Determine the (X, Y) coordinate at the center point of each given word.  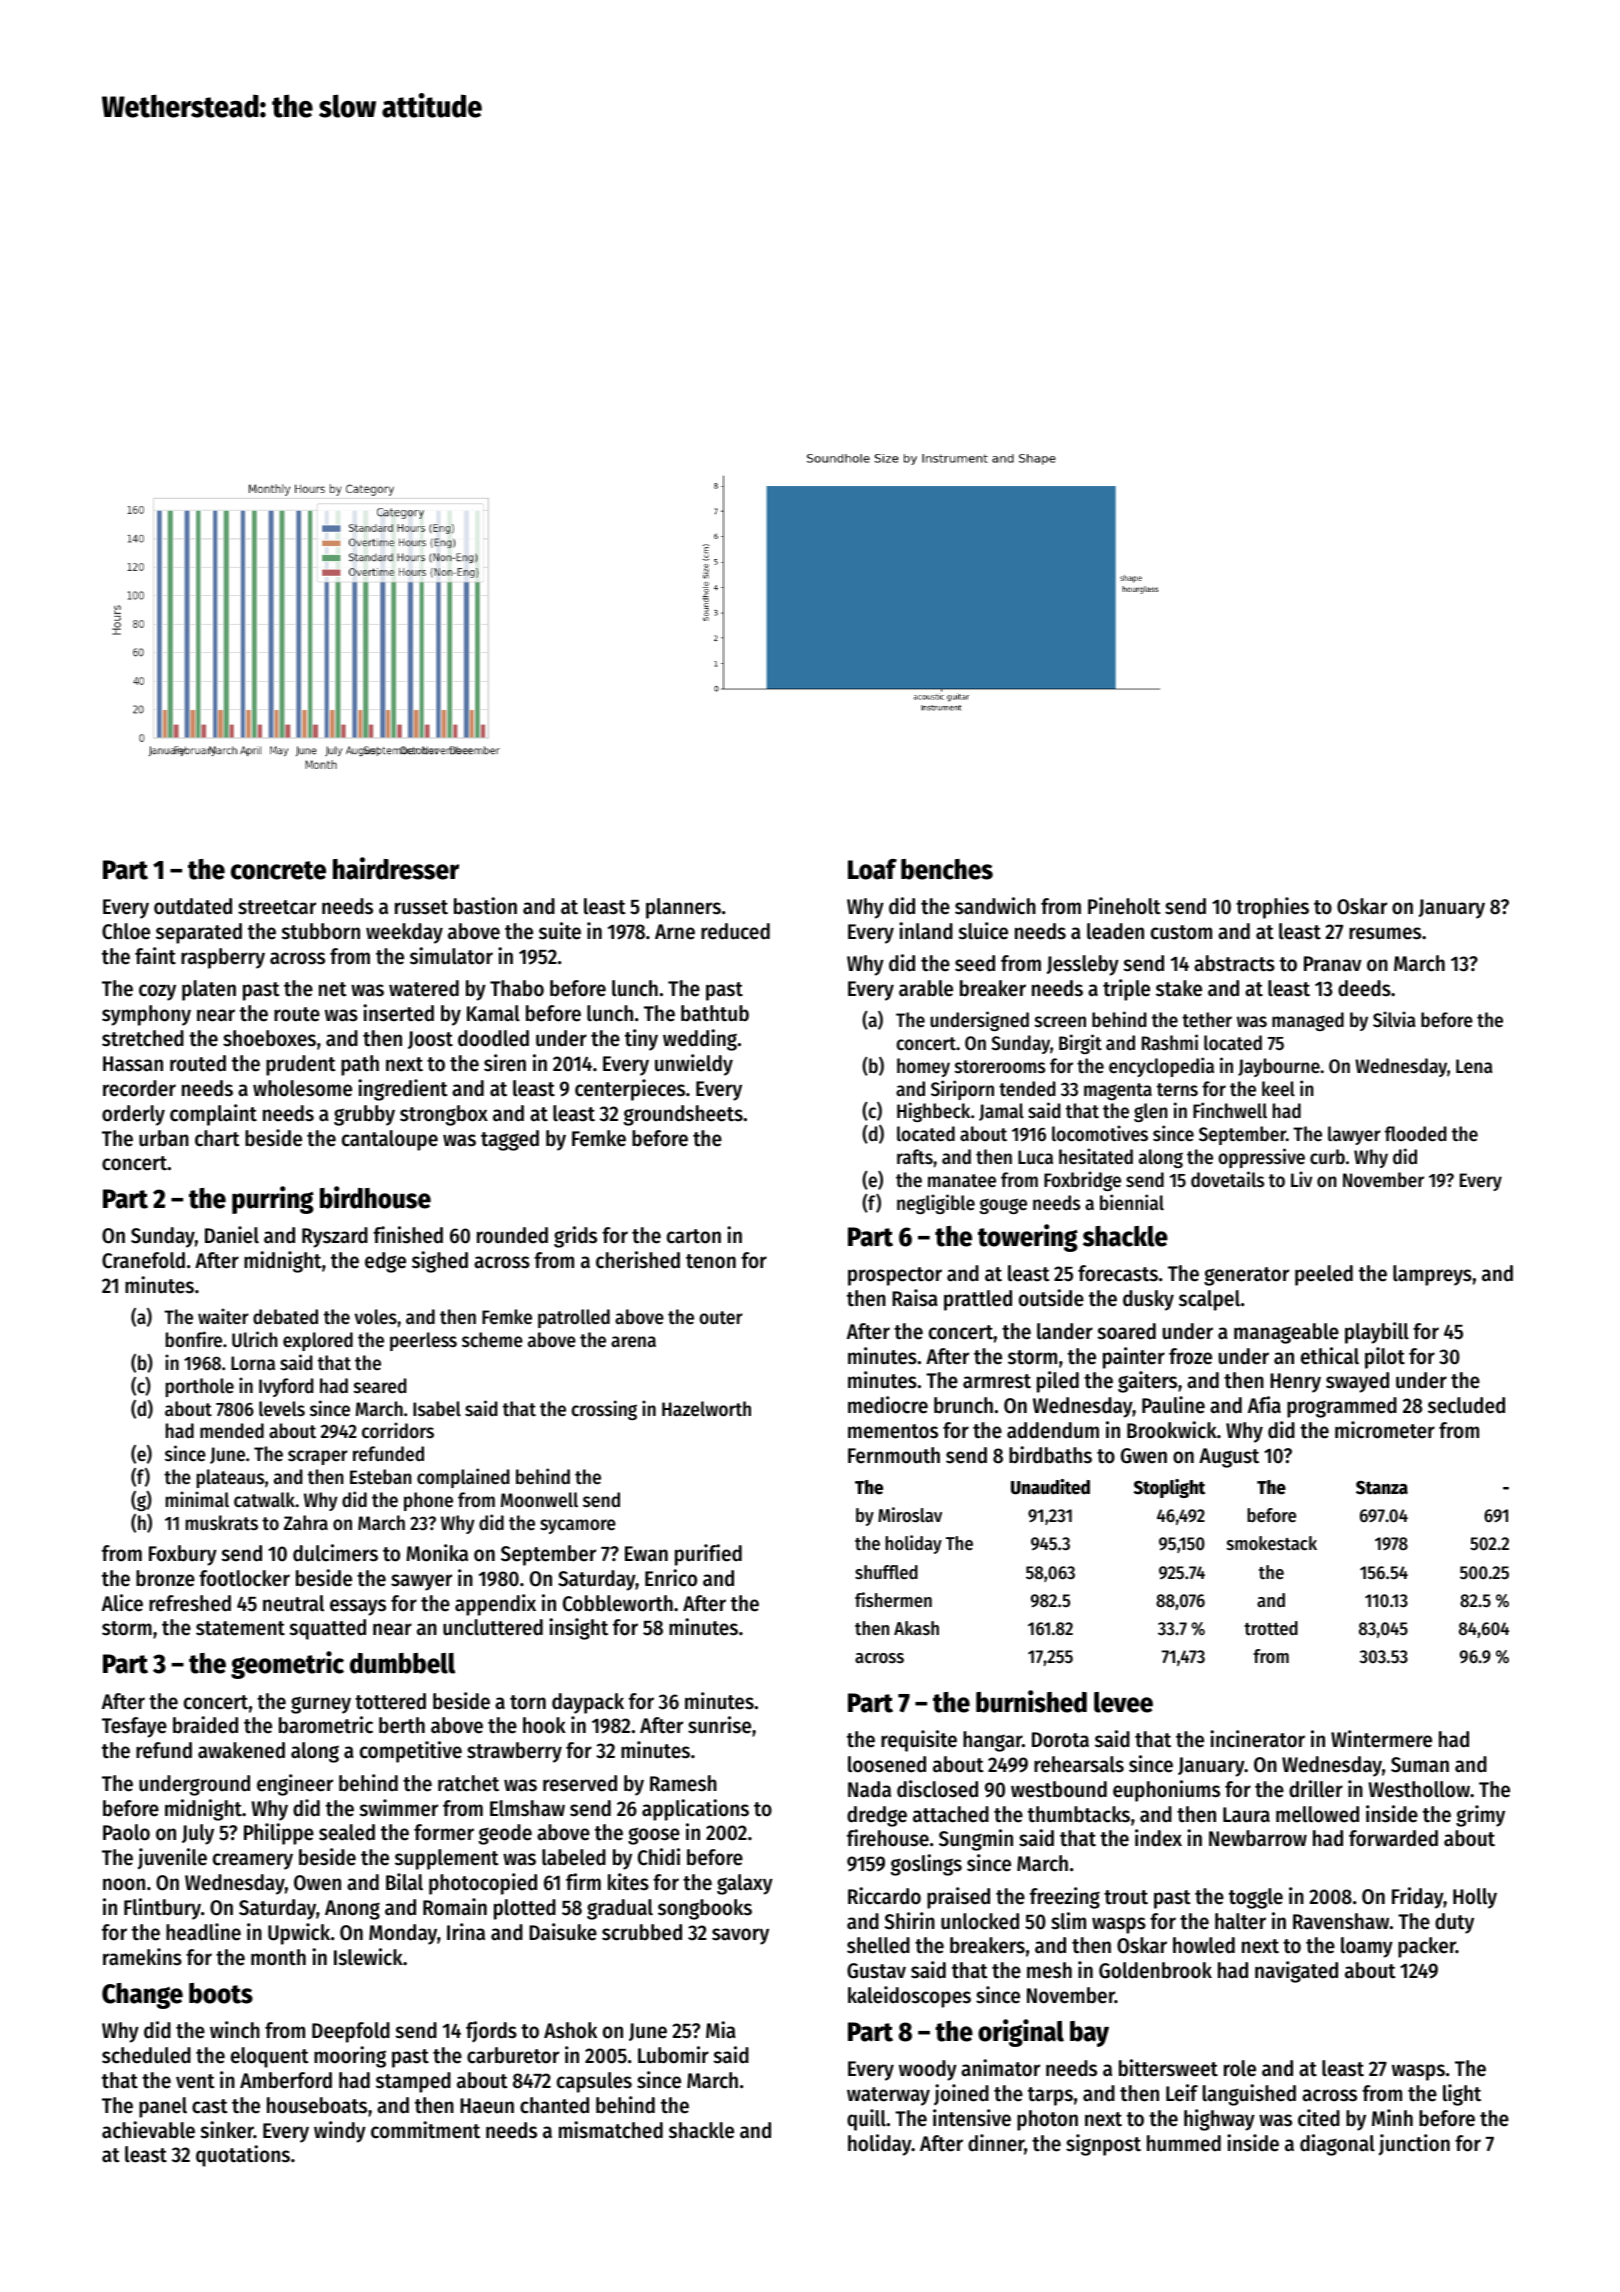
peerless (423, 1341)
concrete (278, 870)
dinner (996, 2143)
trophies (1272, 908)
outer (721, 1317)
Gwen (1144, 1456)
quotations (243, 2156)
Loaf (872, 869)
